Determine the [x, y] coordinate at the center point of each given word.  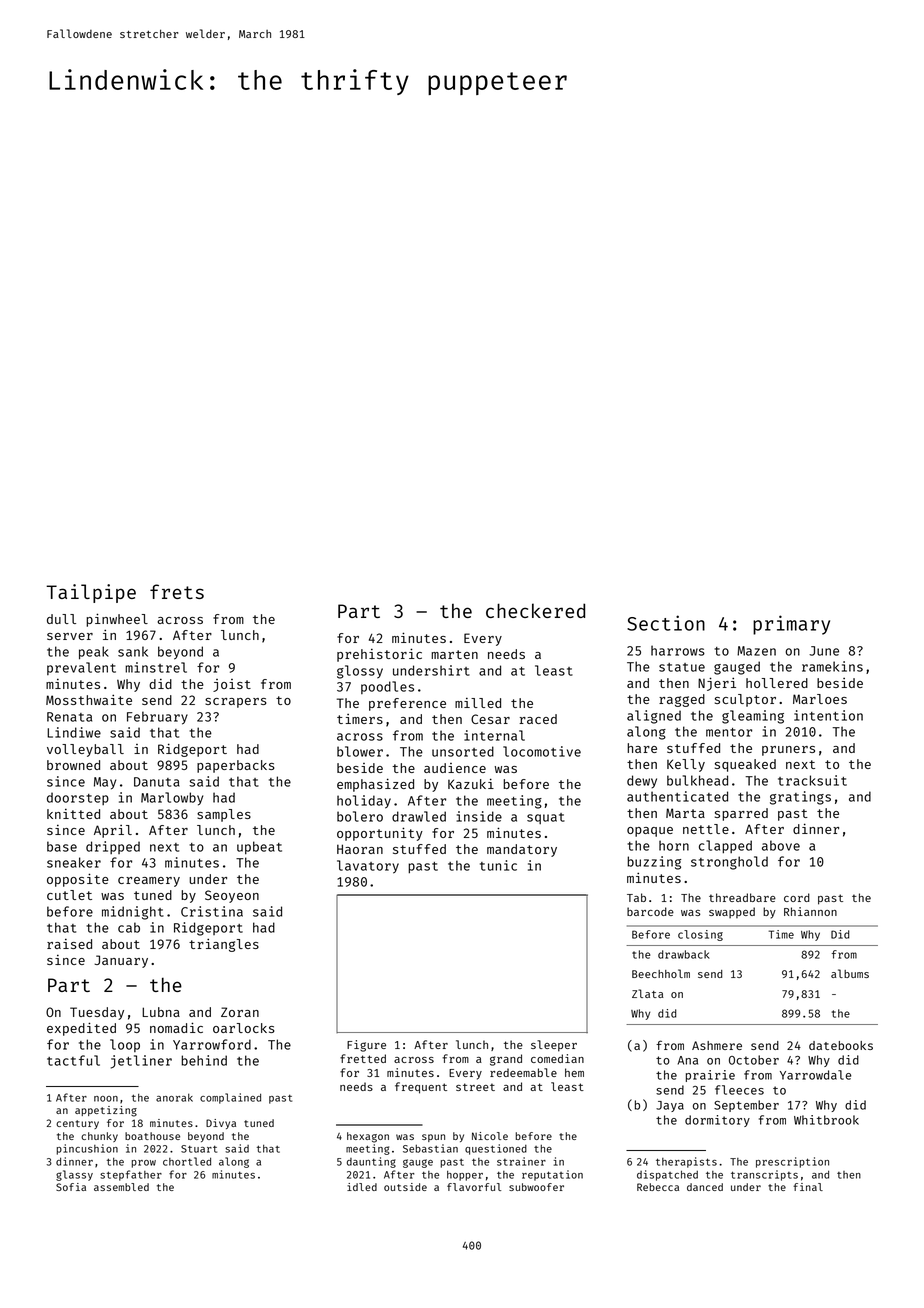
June [824, 651]
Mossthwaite [89, 699]
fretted [363, 1058]
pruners [788, 751]
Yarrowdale [815, 1075]
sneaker [74, 862]
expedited [81, 1029]
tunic [498, 865]
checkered [535, 610]
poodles [387, 687]
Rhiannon [810, 911]
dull [61, 619]
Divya [221, 1124]
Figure [366, 1046]
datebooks [841, 1045]
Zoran [240, 1012]
